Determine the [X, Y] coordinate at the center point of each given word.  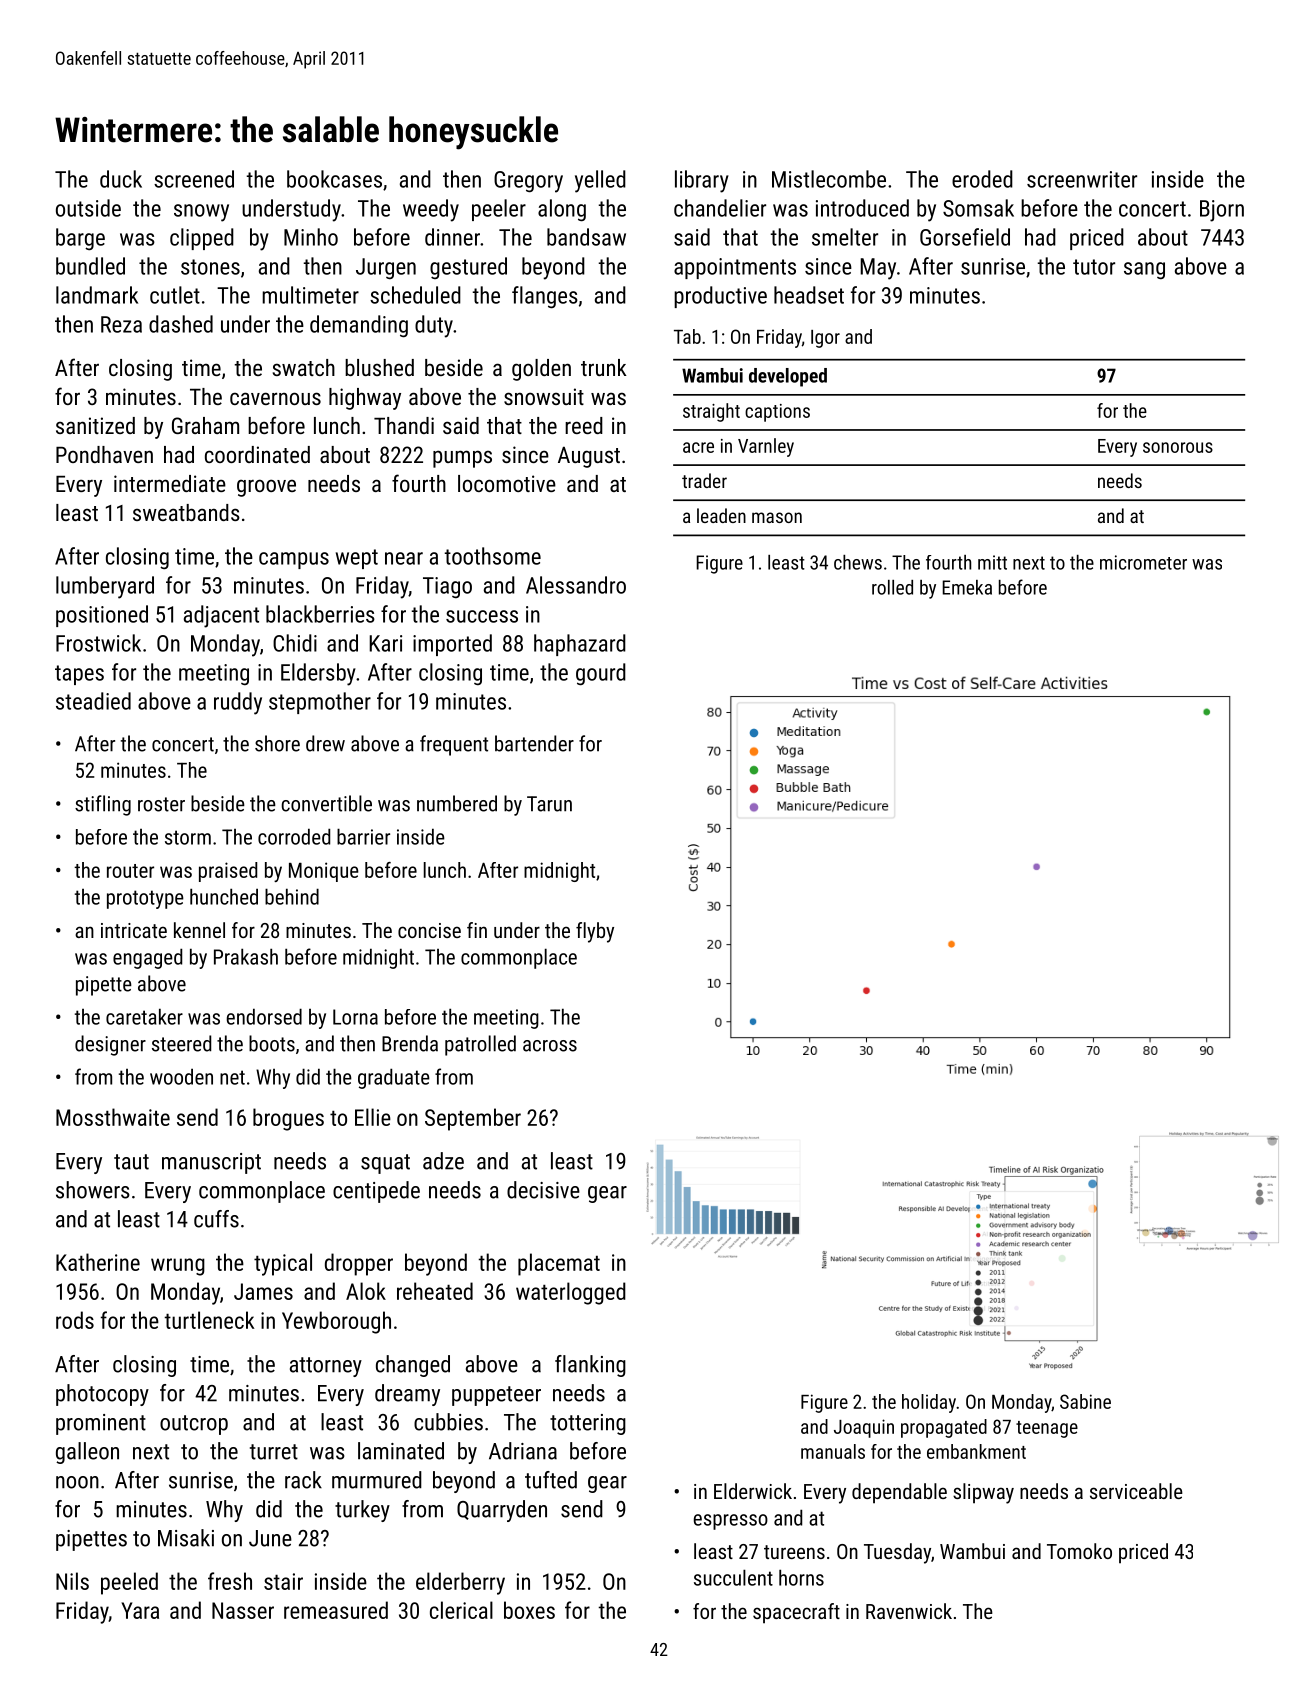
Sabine [1085, 1401]
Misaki [186, 1538]
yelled [600, 181]
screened [194, 179]
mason [777, 517]
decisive [543, 1190]
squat [385, 1164]
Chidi [295, 643]
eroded [982, 179]
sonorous [1178, 447]
